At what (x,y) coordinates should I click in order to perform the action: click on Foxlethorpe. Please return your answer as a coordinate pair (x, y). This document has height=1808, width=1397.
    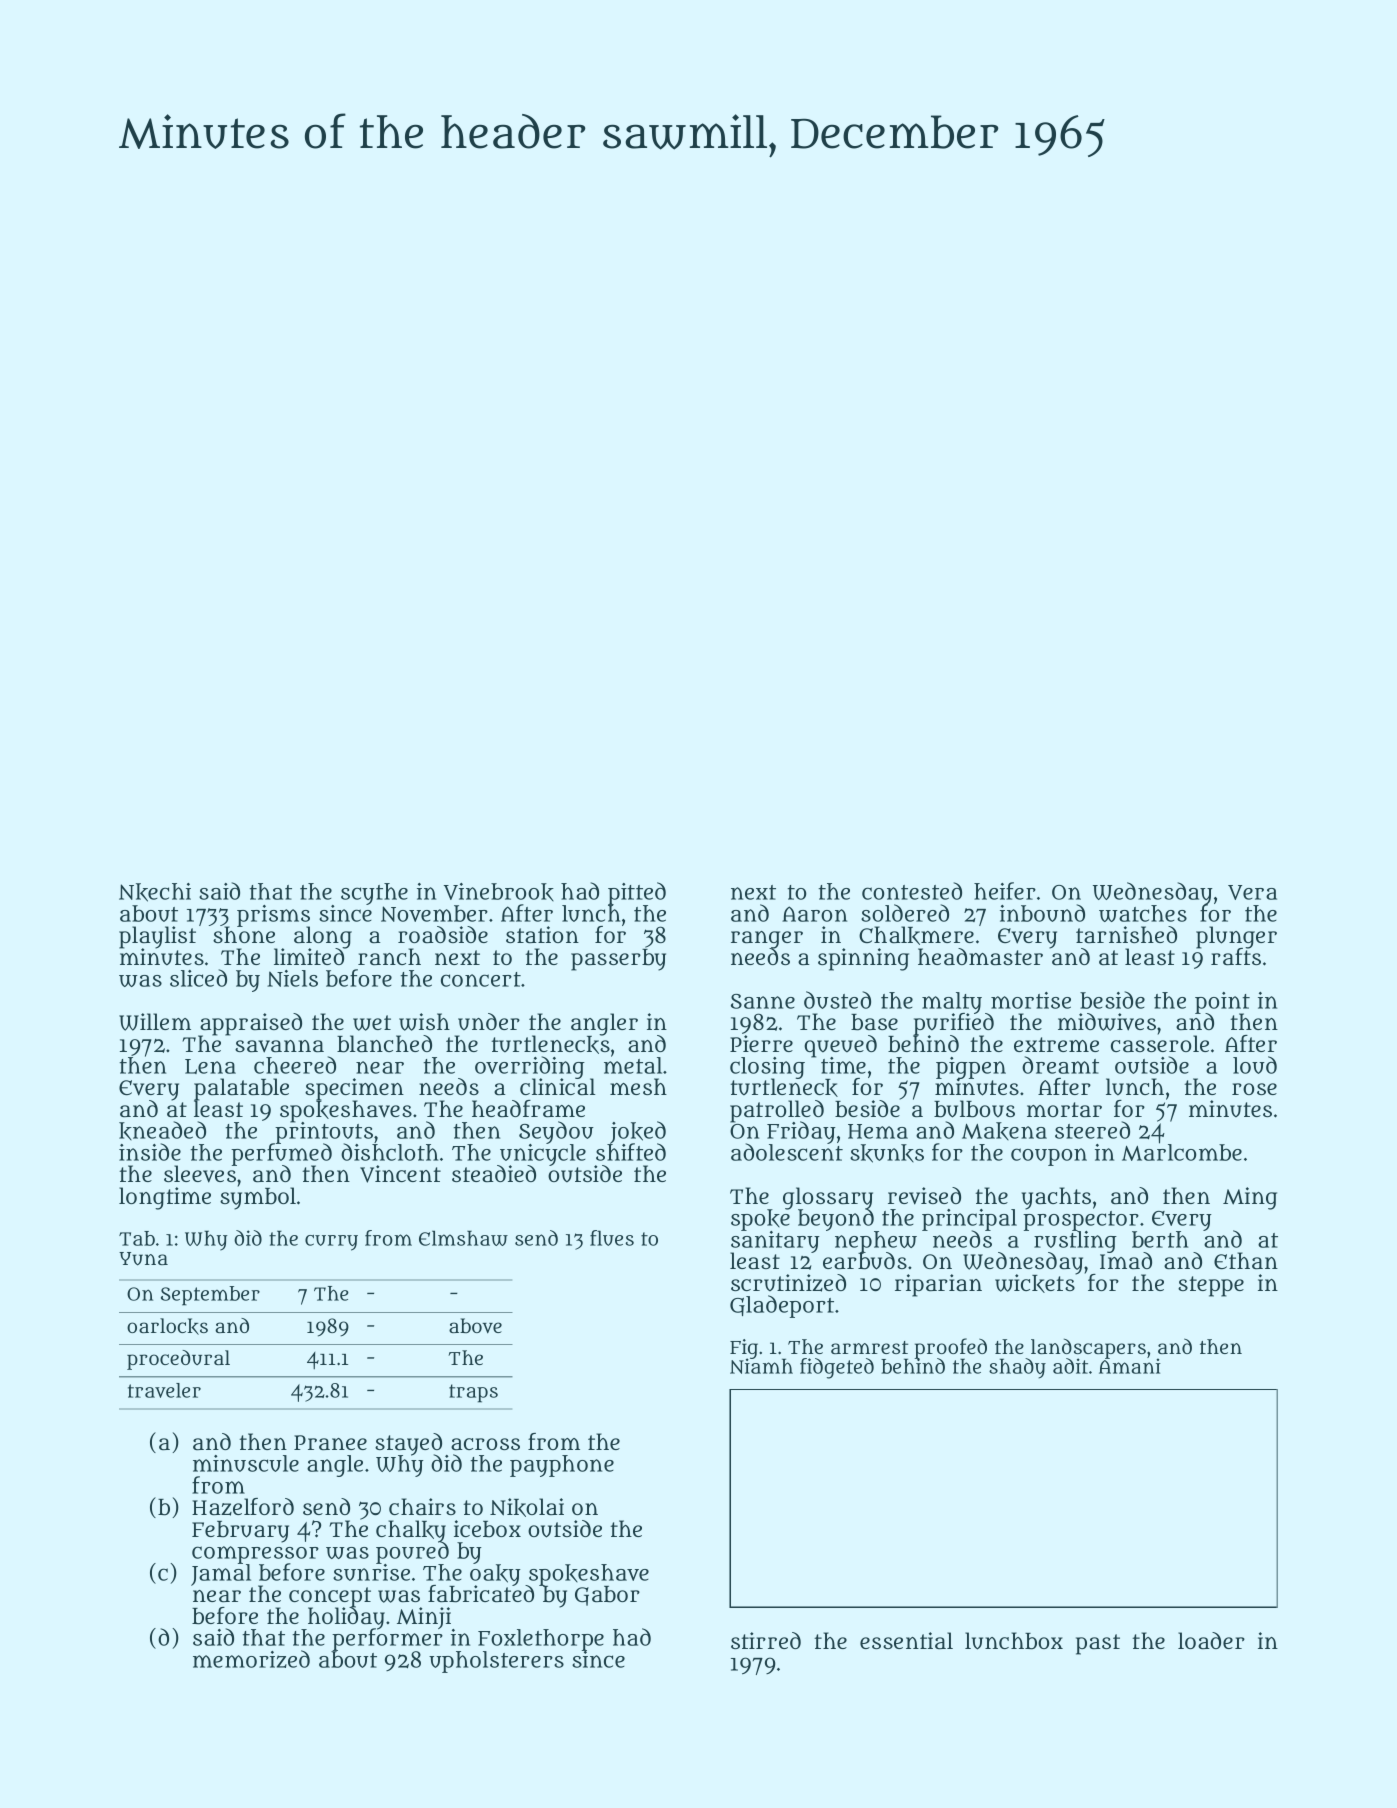
    Looking at the image, I should click on (541, 1640).
